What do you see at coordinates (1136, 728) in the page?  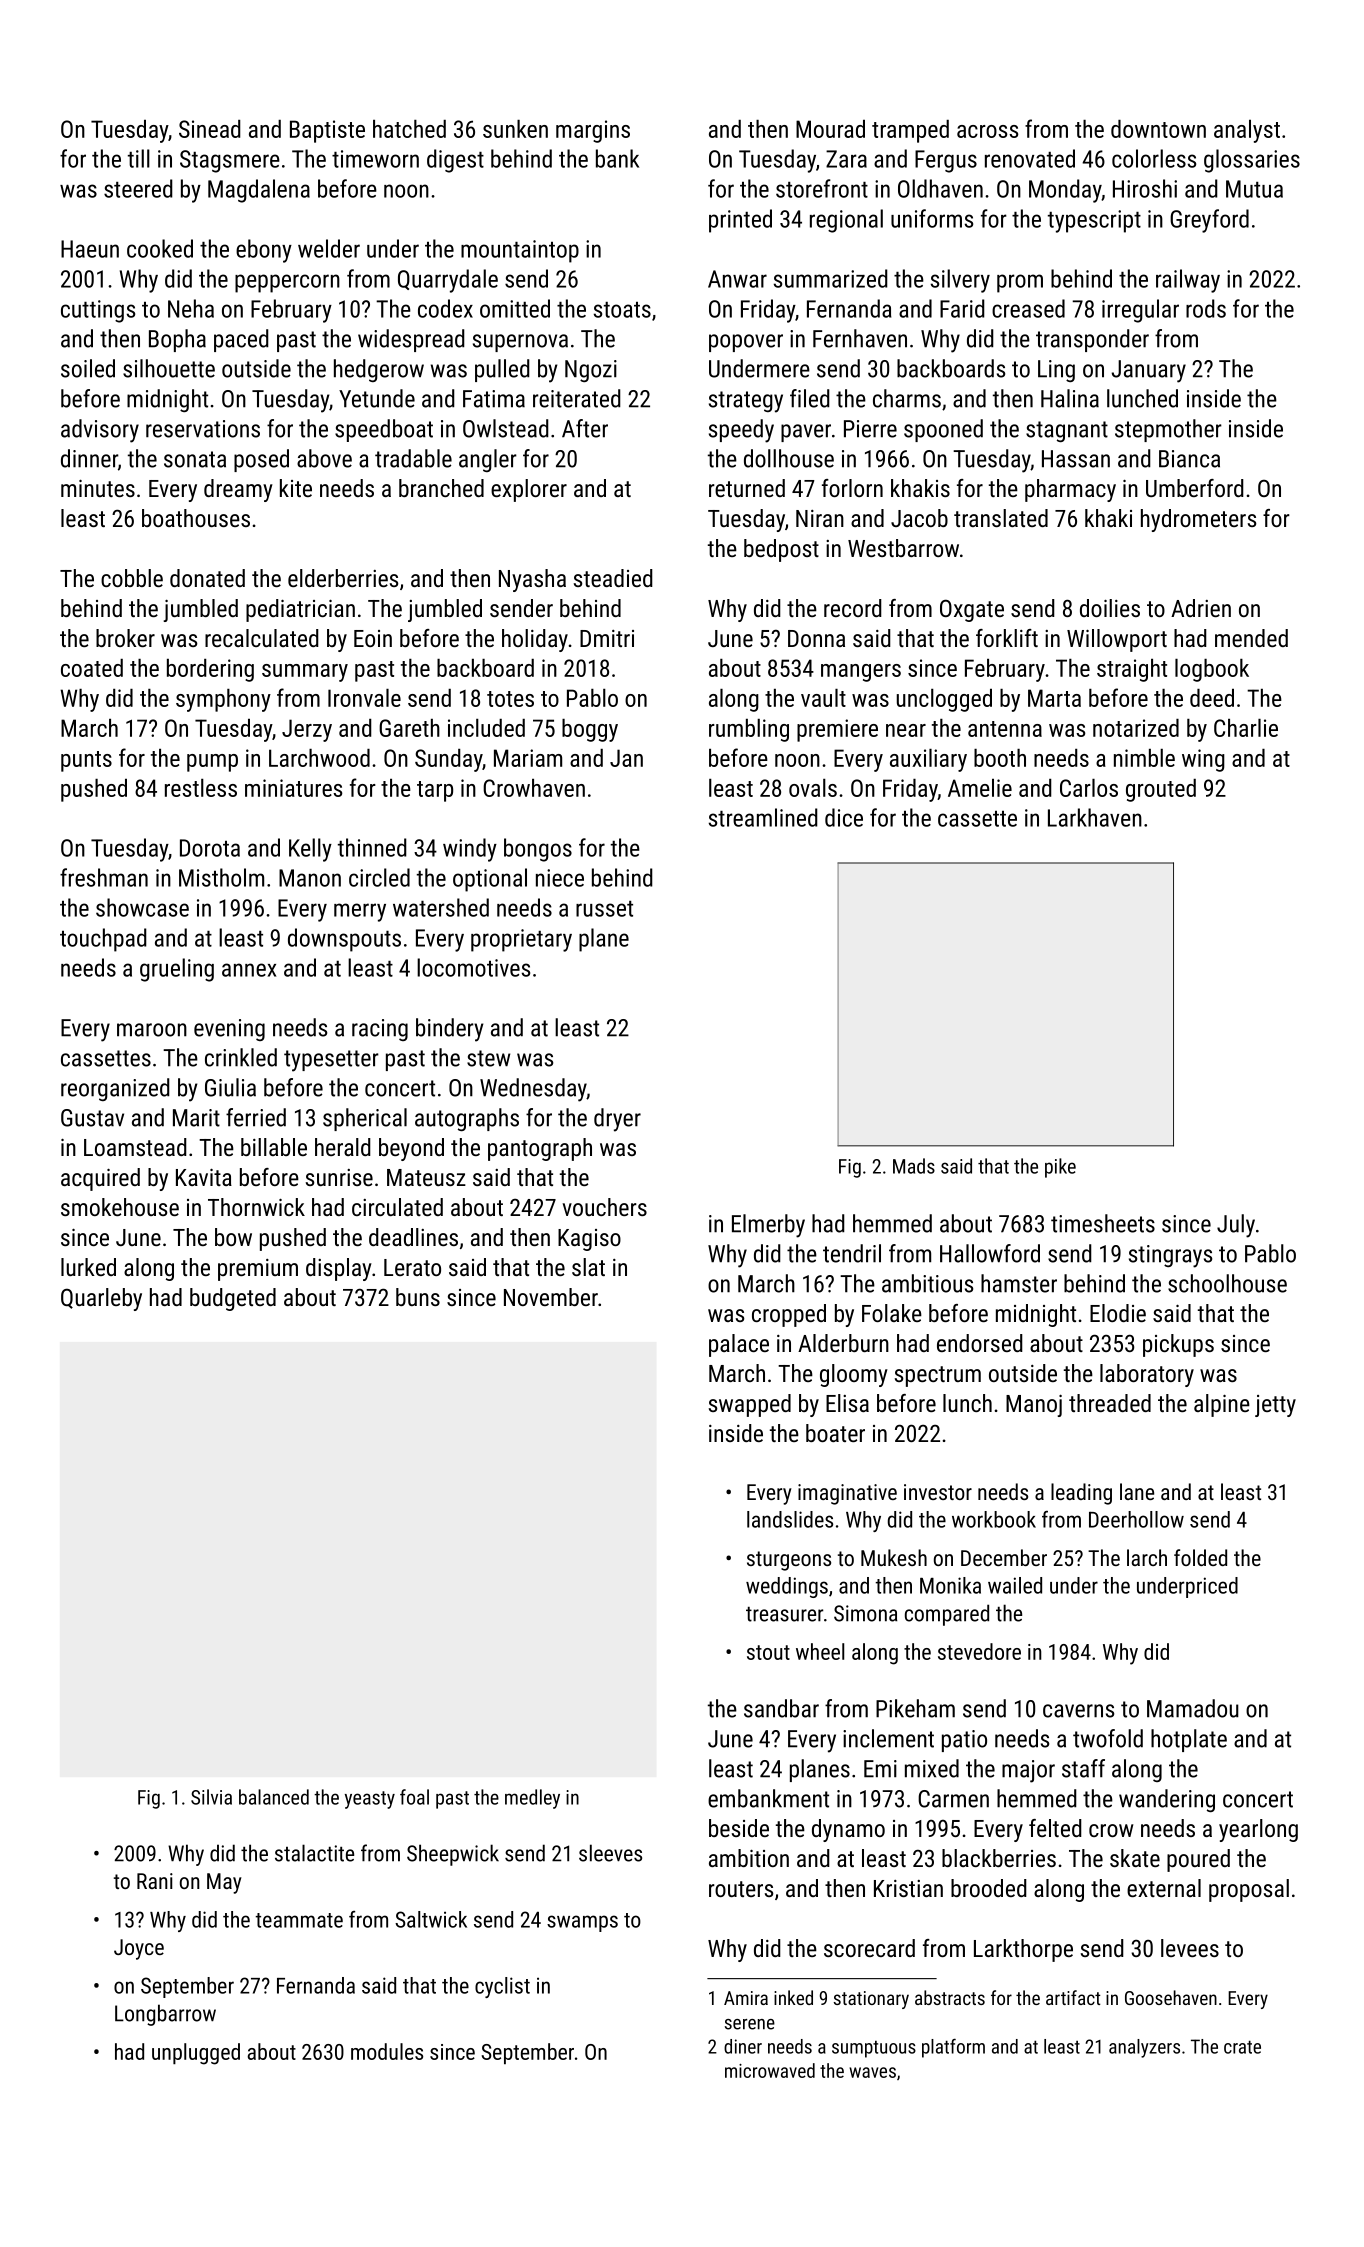 I see `notarized` at bounding box center [1136, 728].
